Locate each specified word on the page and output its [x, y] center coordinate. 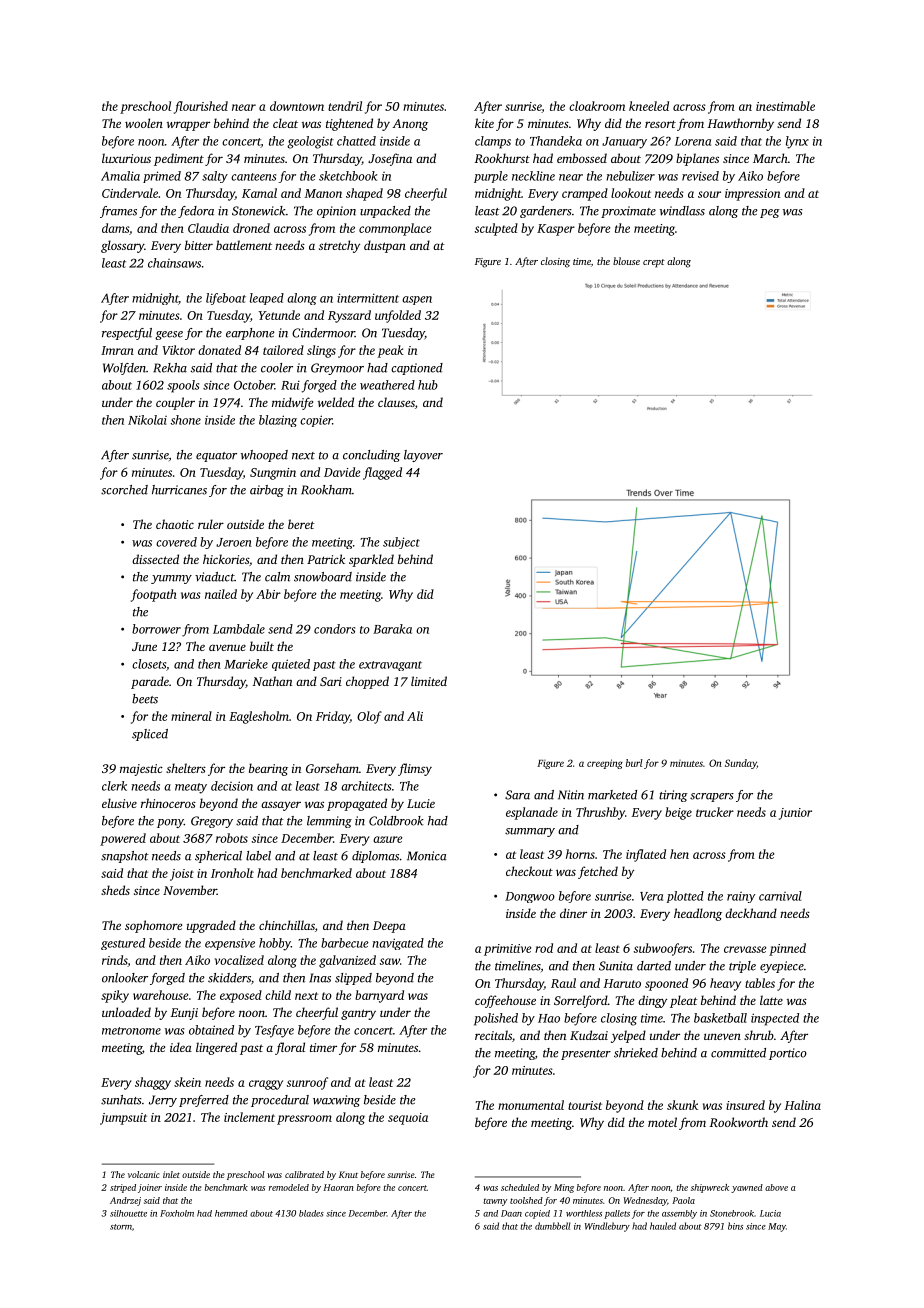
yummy [171, 579]
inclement [249, 1117]
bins [735, 1226]
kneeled [649, 106]
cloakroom [597, 106]
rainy [741, 897]
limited [429, 681]
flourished [201, 107]
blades [311, 1213]
